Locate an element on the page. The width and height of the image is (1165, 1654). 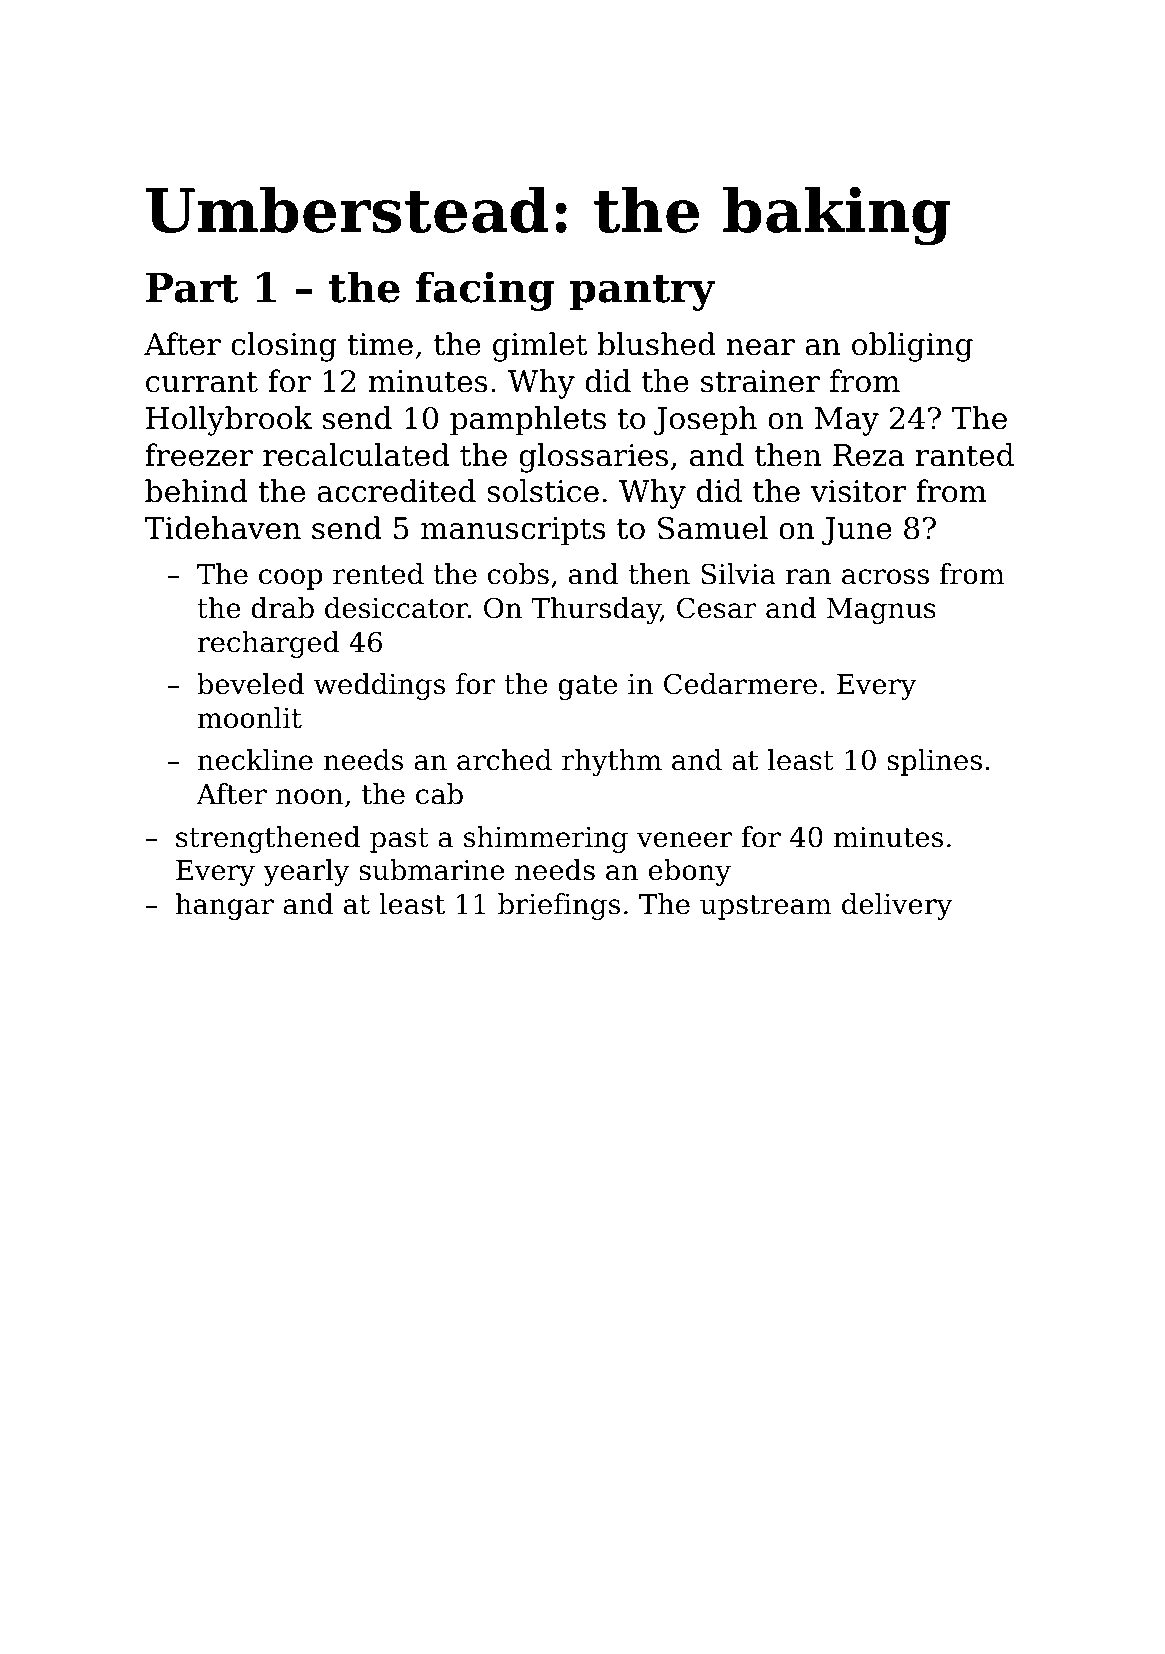
near is located at coordinates (760, 347).
